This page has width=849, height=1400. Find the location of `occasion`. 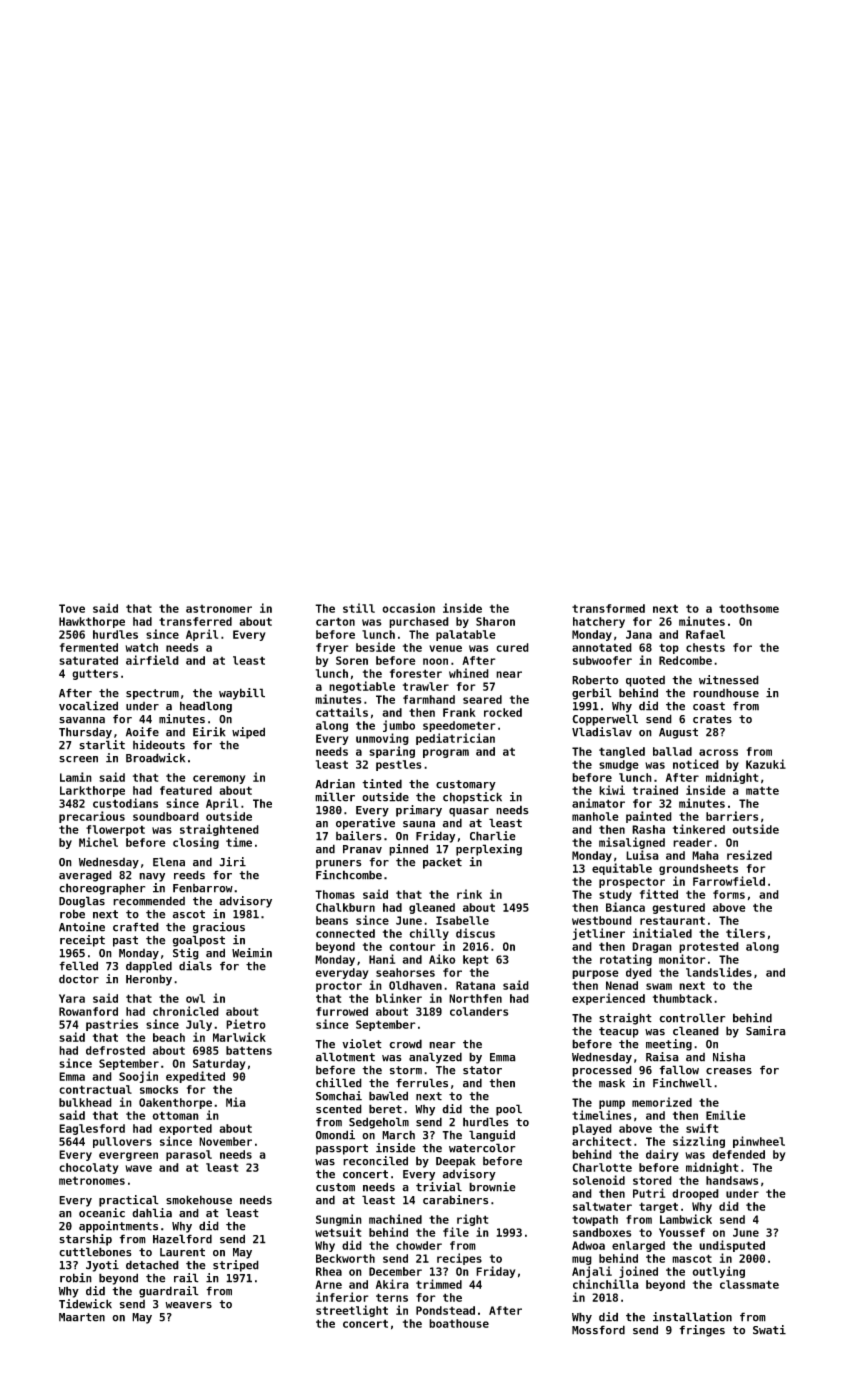

occasion is located at coordinates (408, 608).
